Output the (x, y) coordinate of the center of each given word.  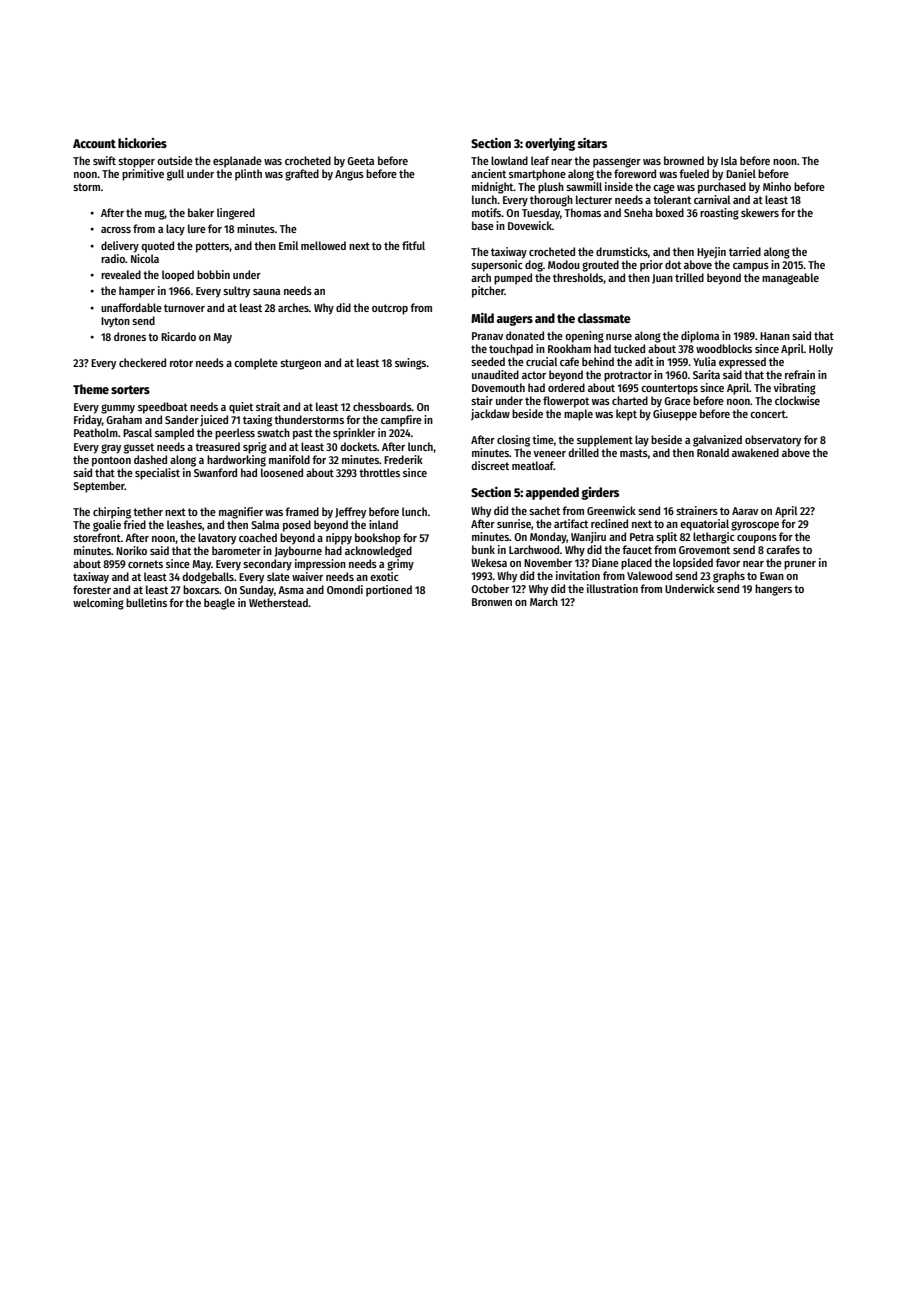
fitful (413, 245)
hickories (142, 143)
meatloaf (533, 465)
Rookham (569, 348)
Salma (265, 524)
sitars (592, 143)
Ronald (713, 452)
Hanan (775, 336)
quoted (157, 247)
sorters (130, 389)
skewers (760, 212)
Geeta (360, 161)
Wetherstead (278, 602)
